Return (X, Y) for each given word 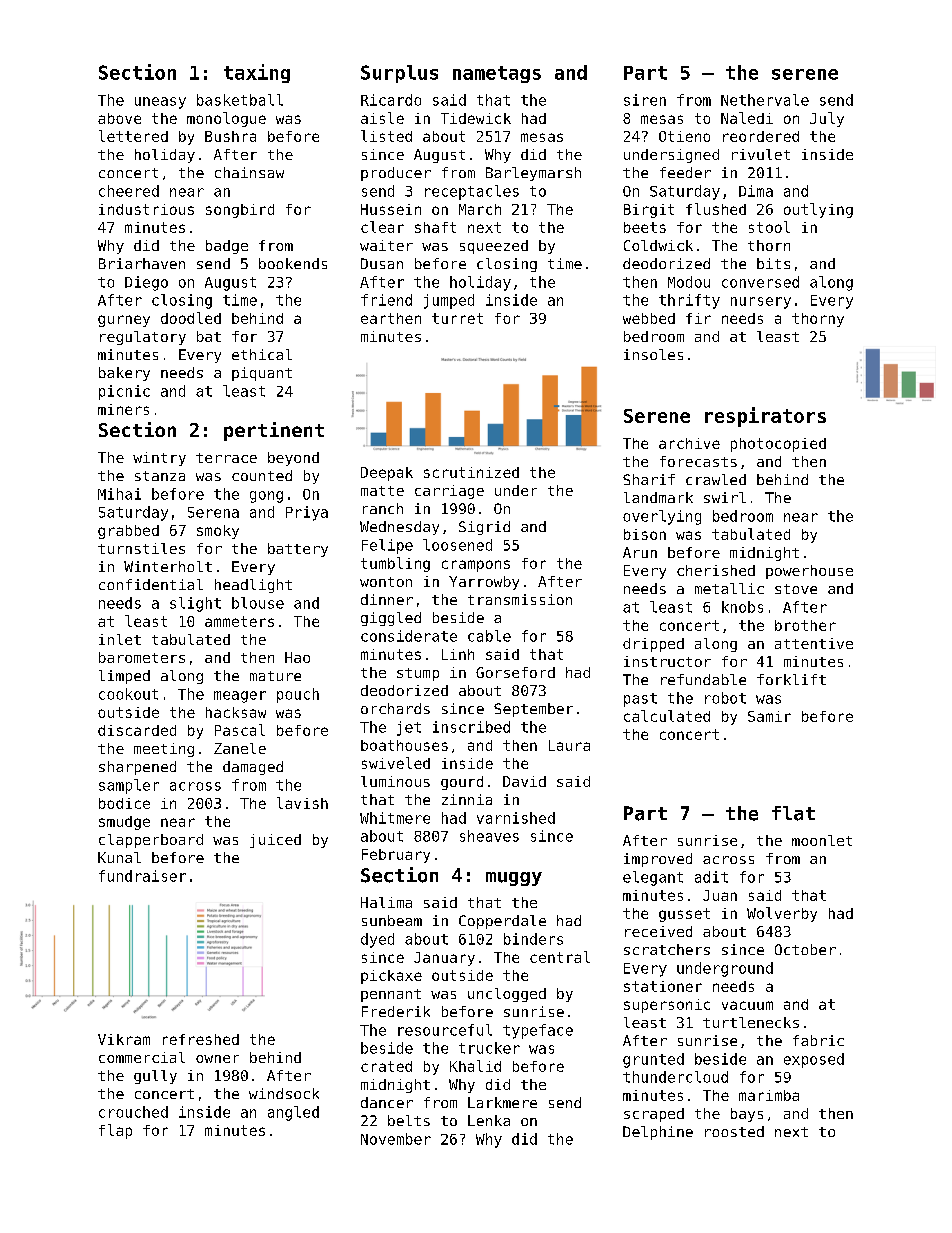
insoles (653, 354)
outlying (818, 210)
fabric (818, 1040)
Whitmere (395, 818)
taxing (257, 73)
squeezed (494, 247)
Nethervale (765, 100)
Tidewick (476, 118)
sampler (129, 786)
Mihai (119, 494)
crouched (133, 1112)
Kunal (119, 857)
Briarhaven (142, 263)
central (560, 957)
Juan (720, 895)
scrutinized (471, 472)
